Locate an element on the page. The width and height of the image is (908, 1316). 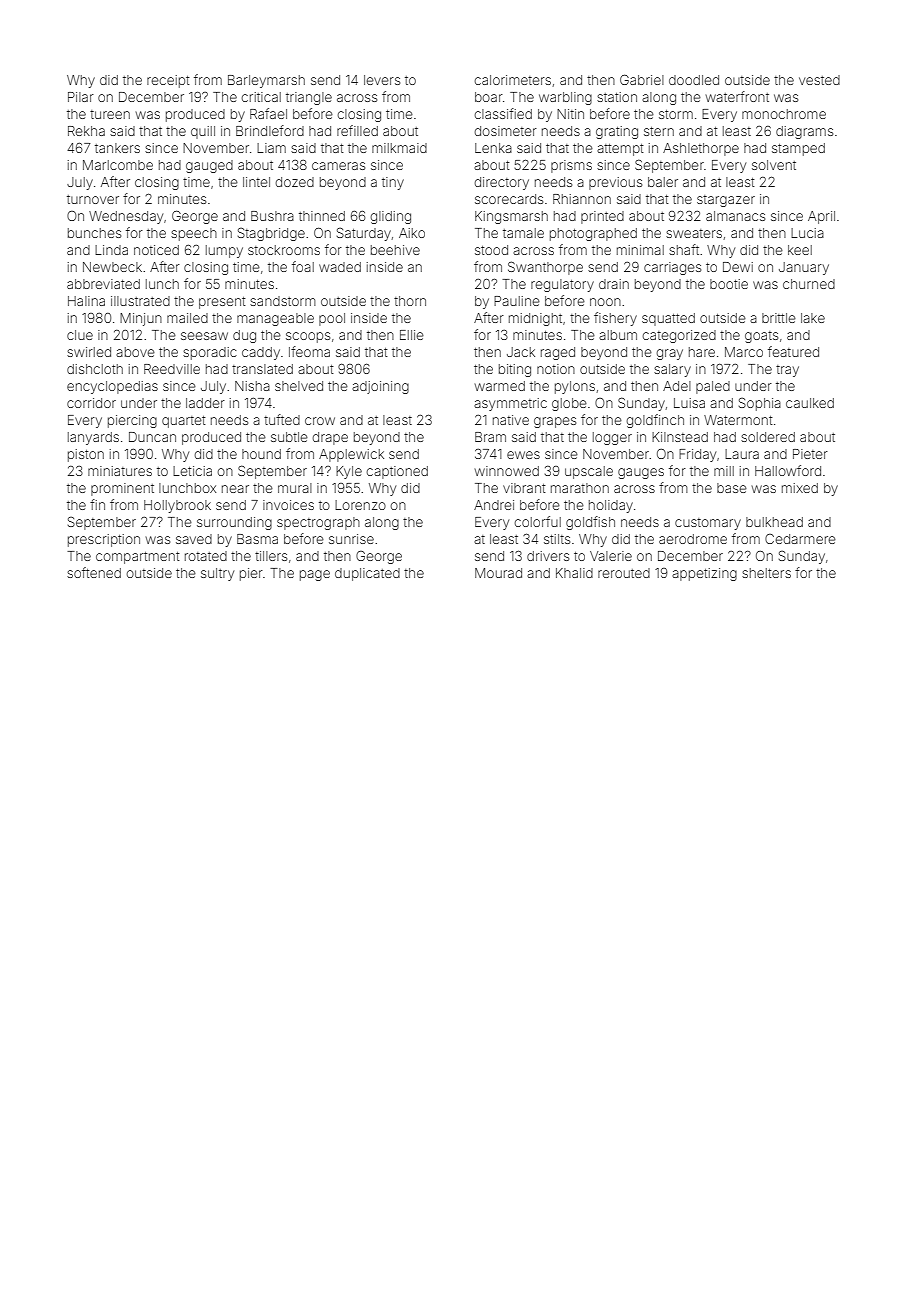
softened is located at coordinates (94, 572).
